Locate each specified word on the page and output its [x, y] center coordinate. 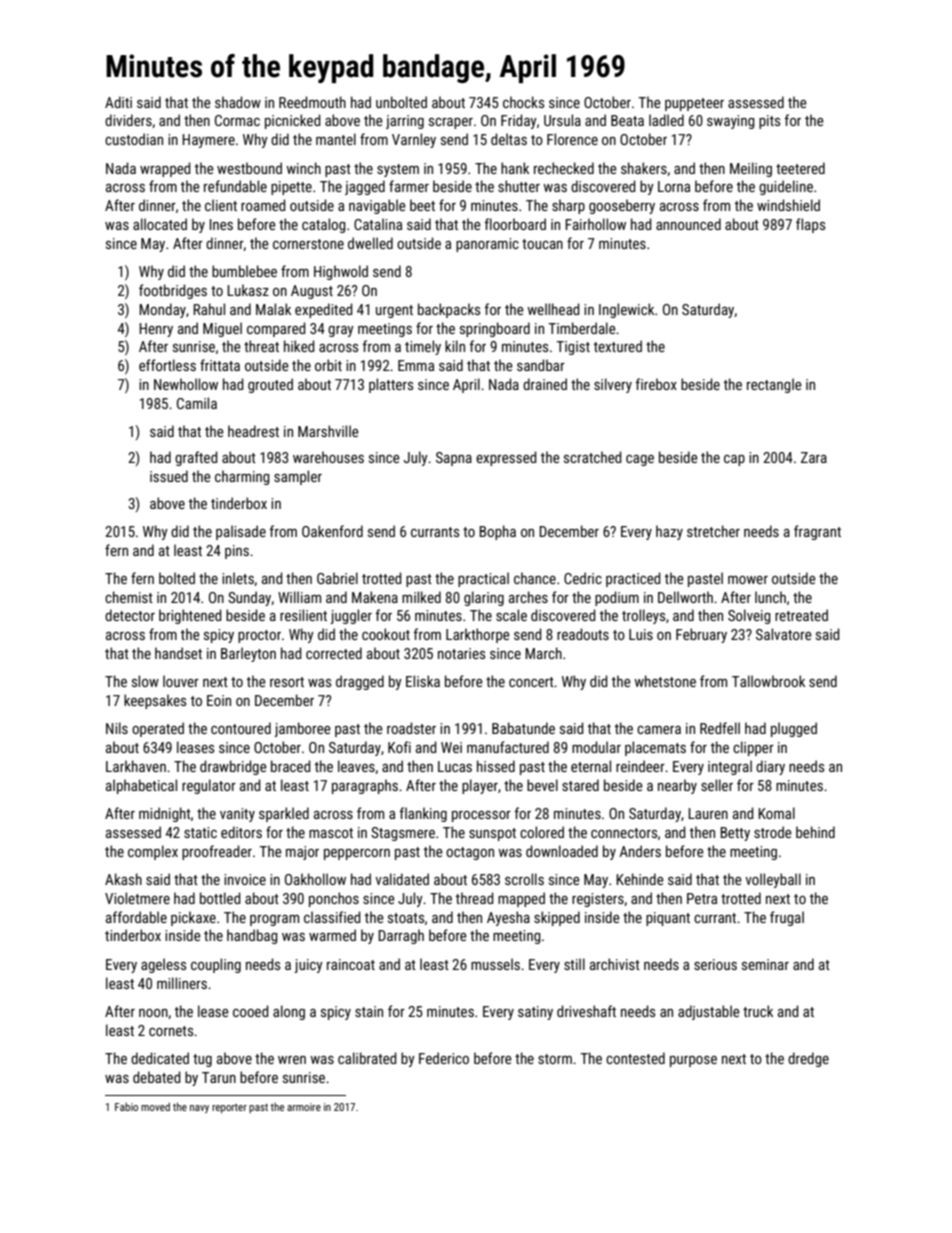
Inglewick [626, 310]
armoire [304, 1107]
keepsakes [155, 701]
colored [542, 832]
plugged [794, 729]
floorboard [515, 224]
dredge [808, 1059]
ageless [163, 965]
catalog [324, 225]
